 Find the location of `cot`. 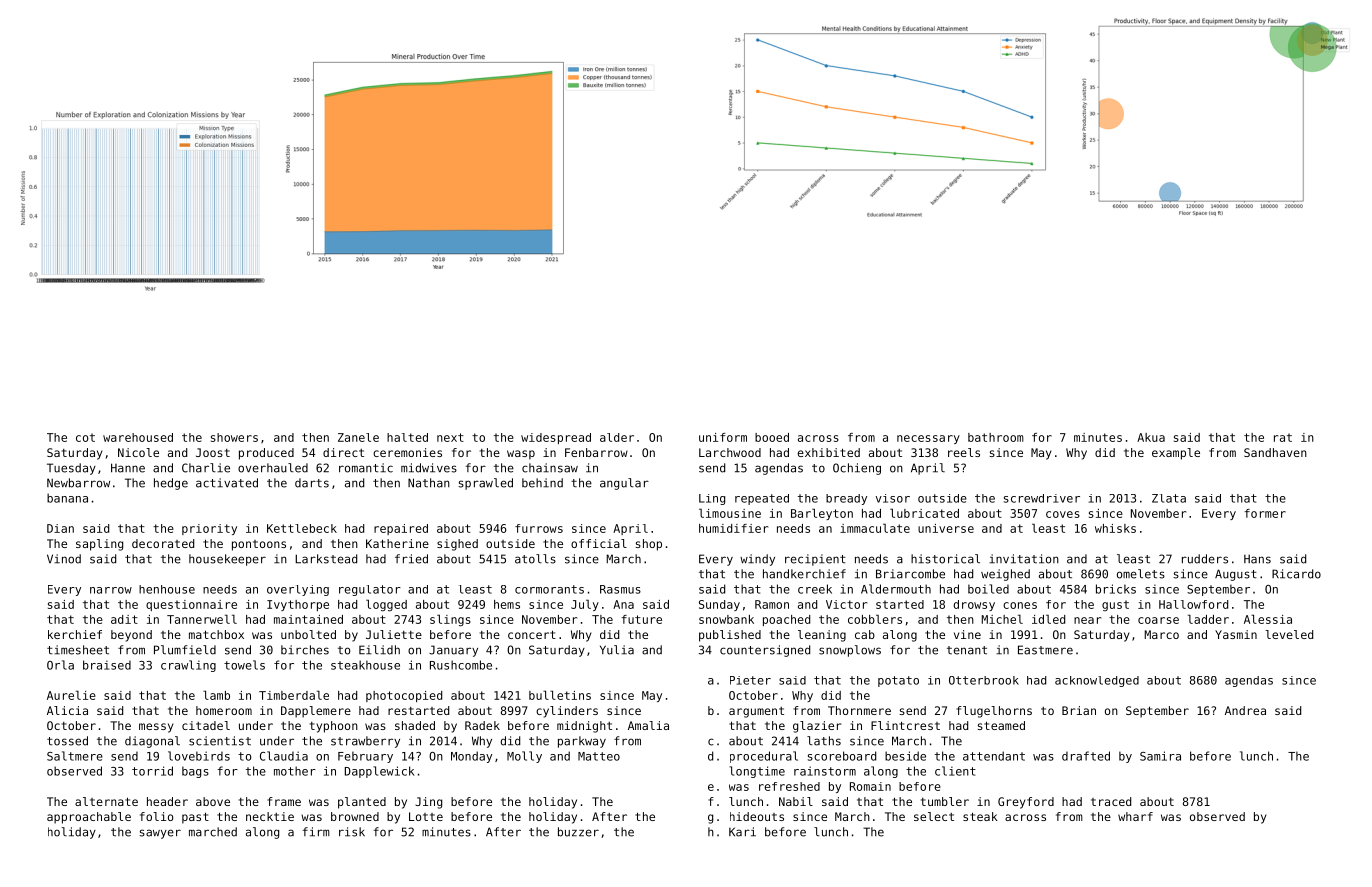

cot is located at coordinates (85, 437).
